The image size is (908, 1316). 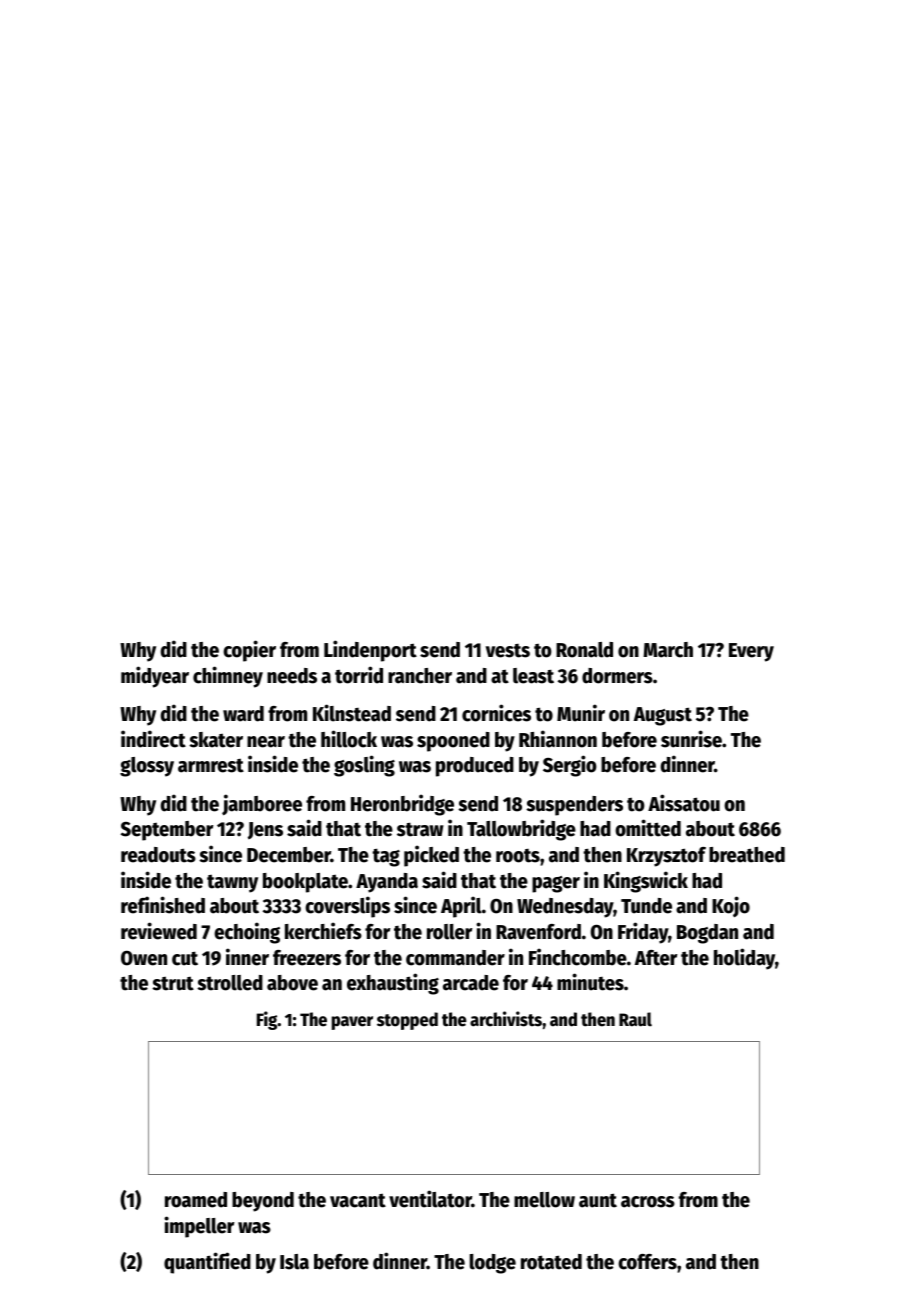 What do you see at coordinates (289, 855) in the screenshot?
I see `December` at bounding box center [289, 855].
